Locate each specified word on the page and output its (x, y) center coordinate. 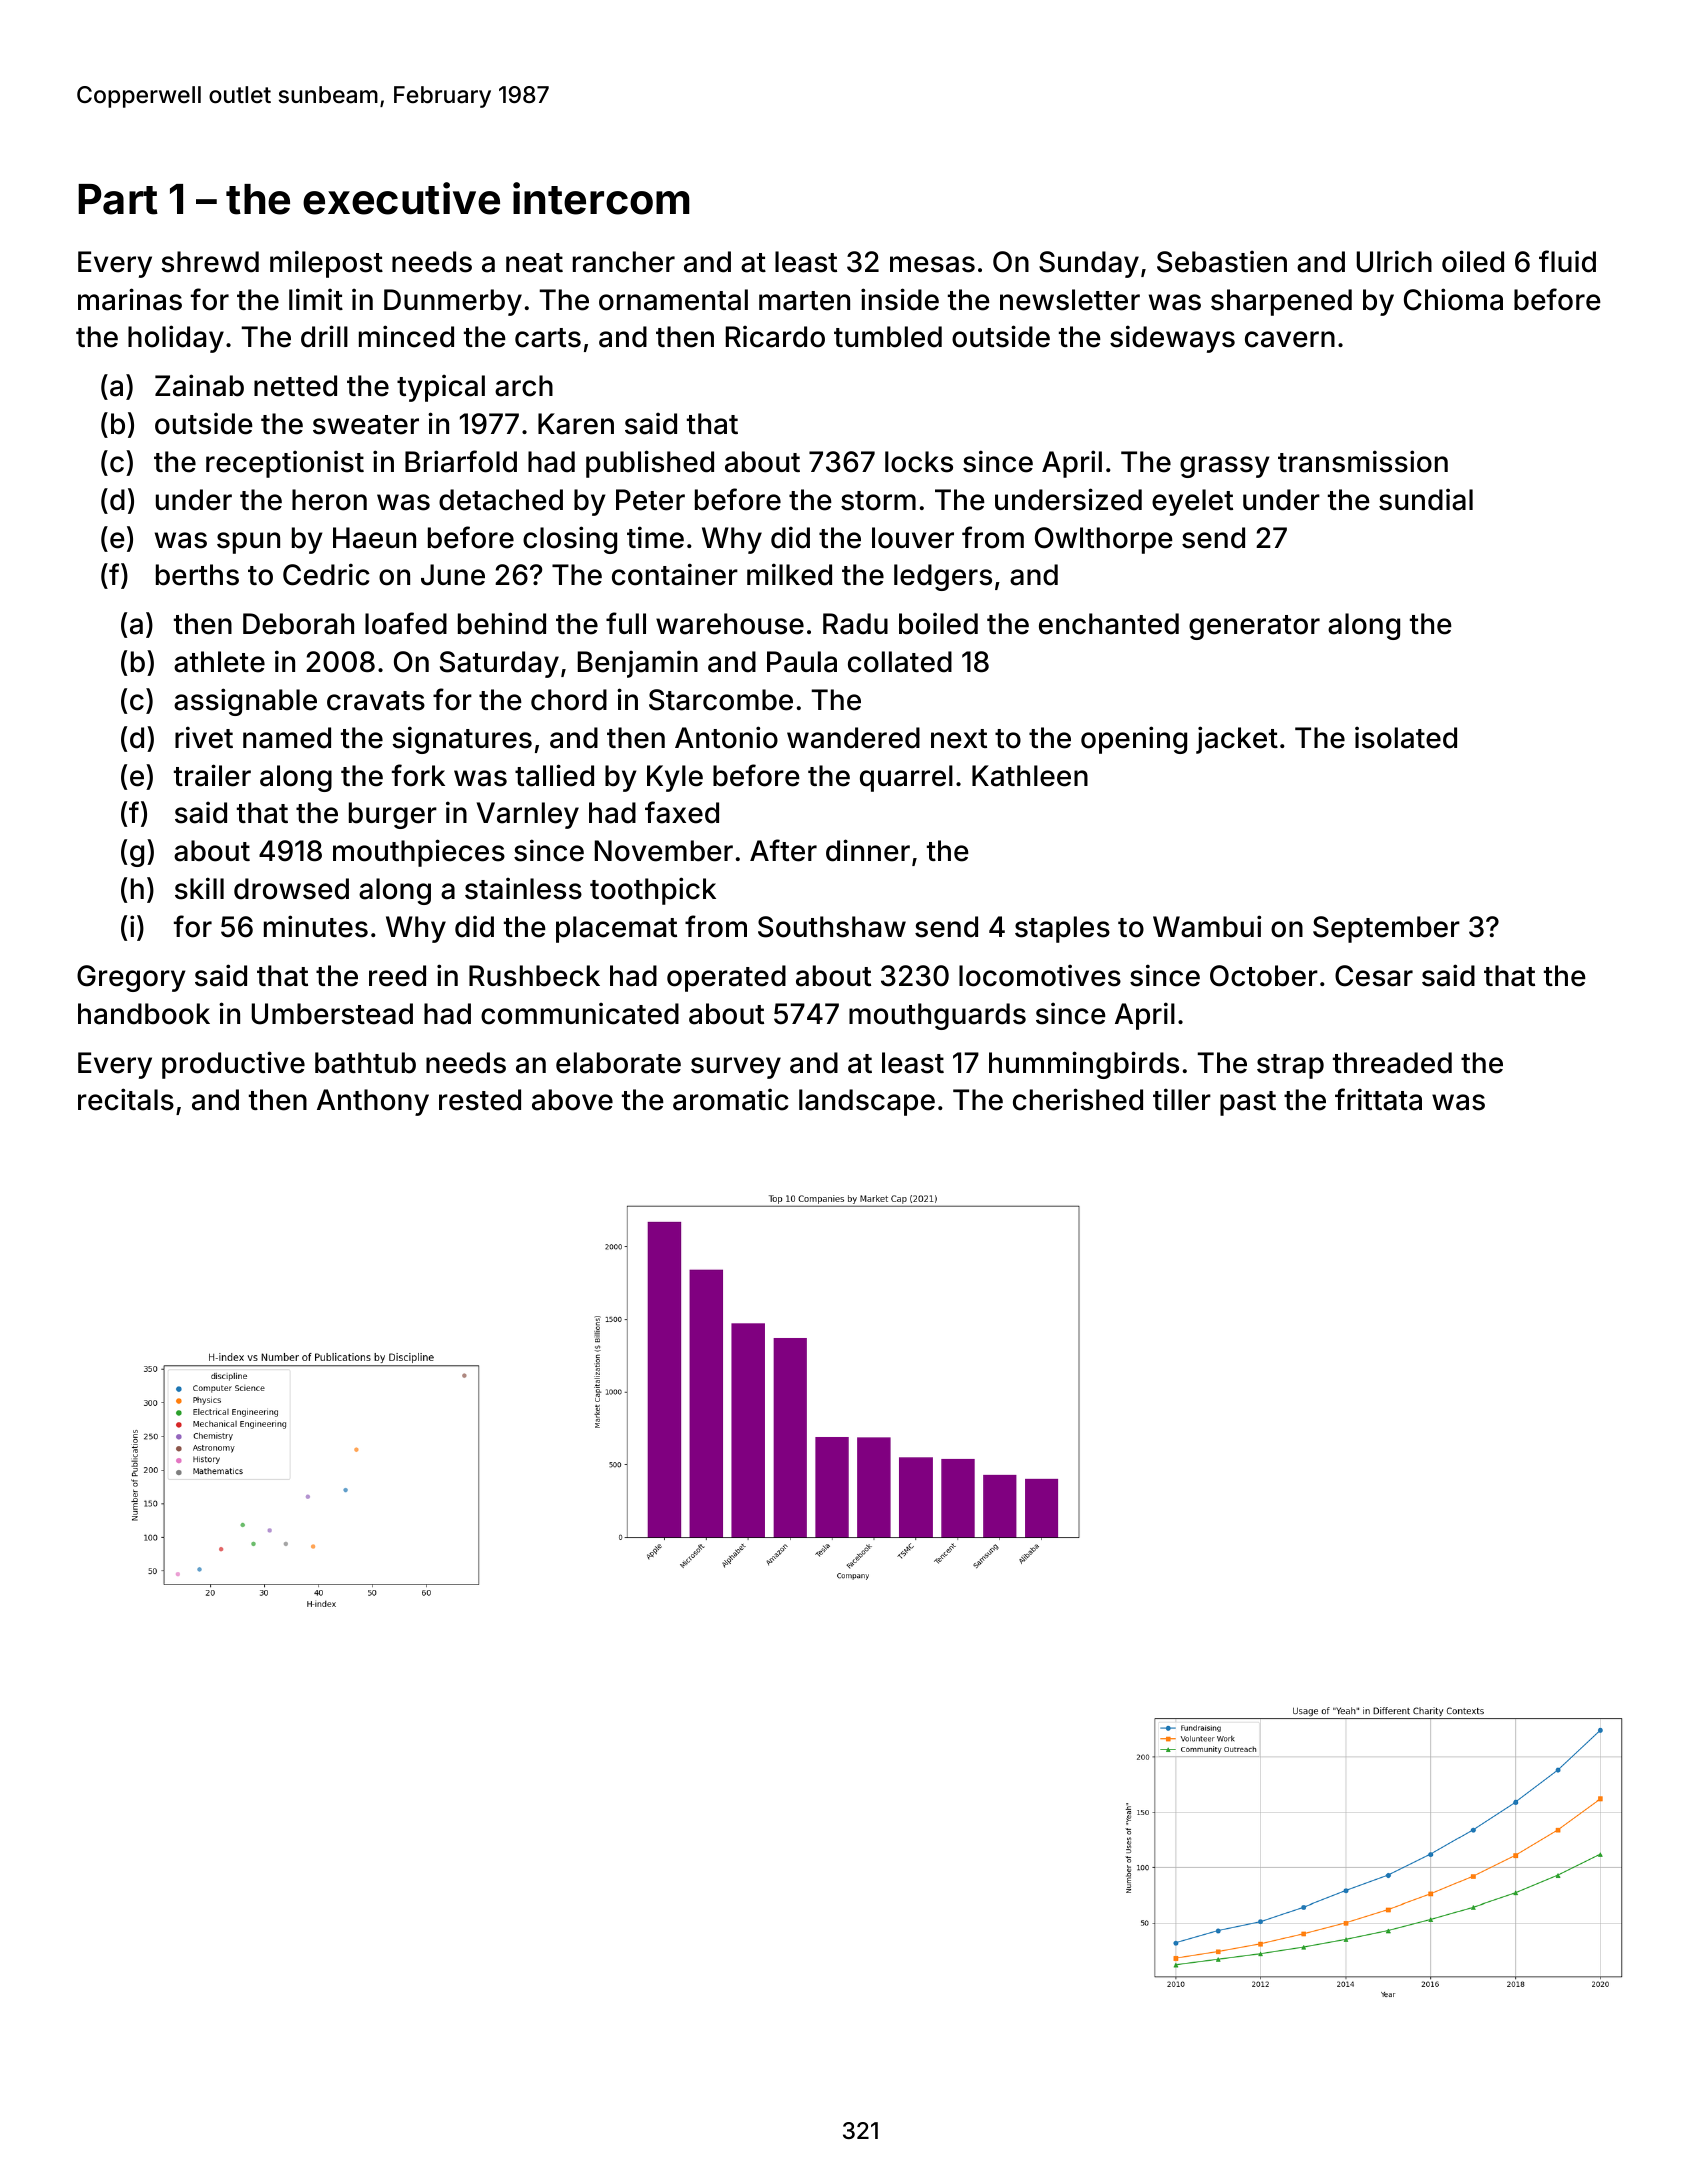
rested (480, 1100)
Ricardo (775, 336)
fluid (1567, 261)
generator (1254, 627)
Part (118, 199)
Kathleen (1030, 776)
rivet (204, 737)
